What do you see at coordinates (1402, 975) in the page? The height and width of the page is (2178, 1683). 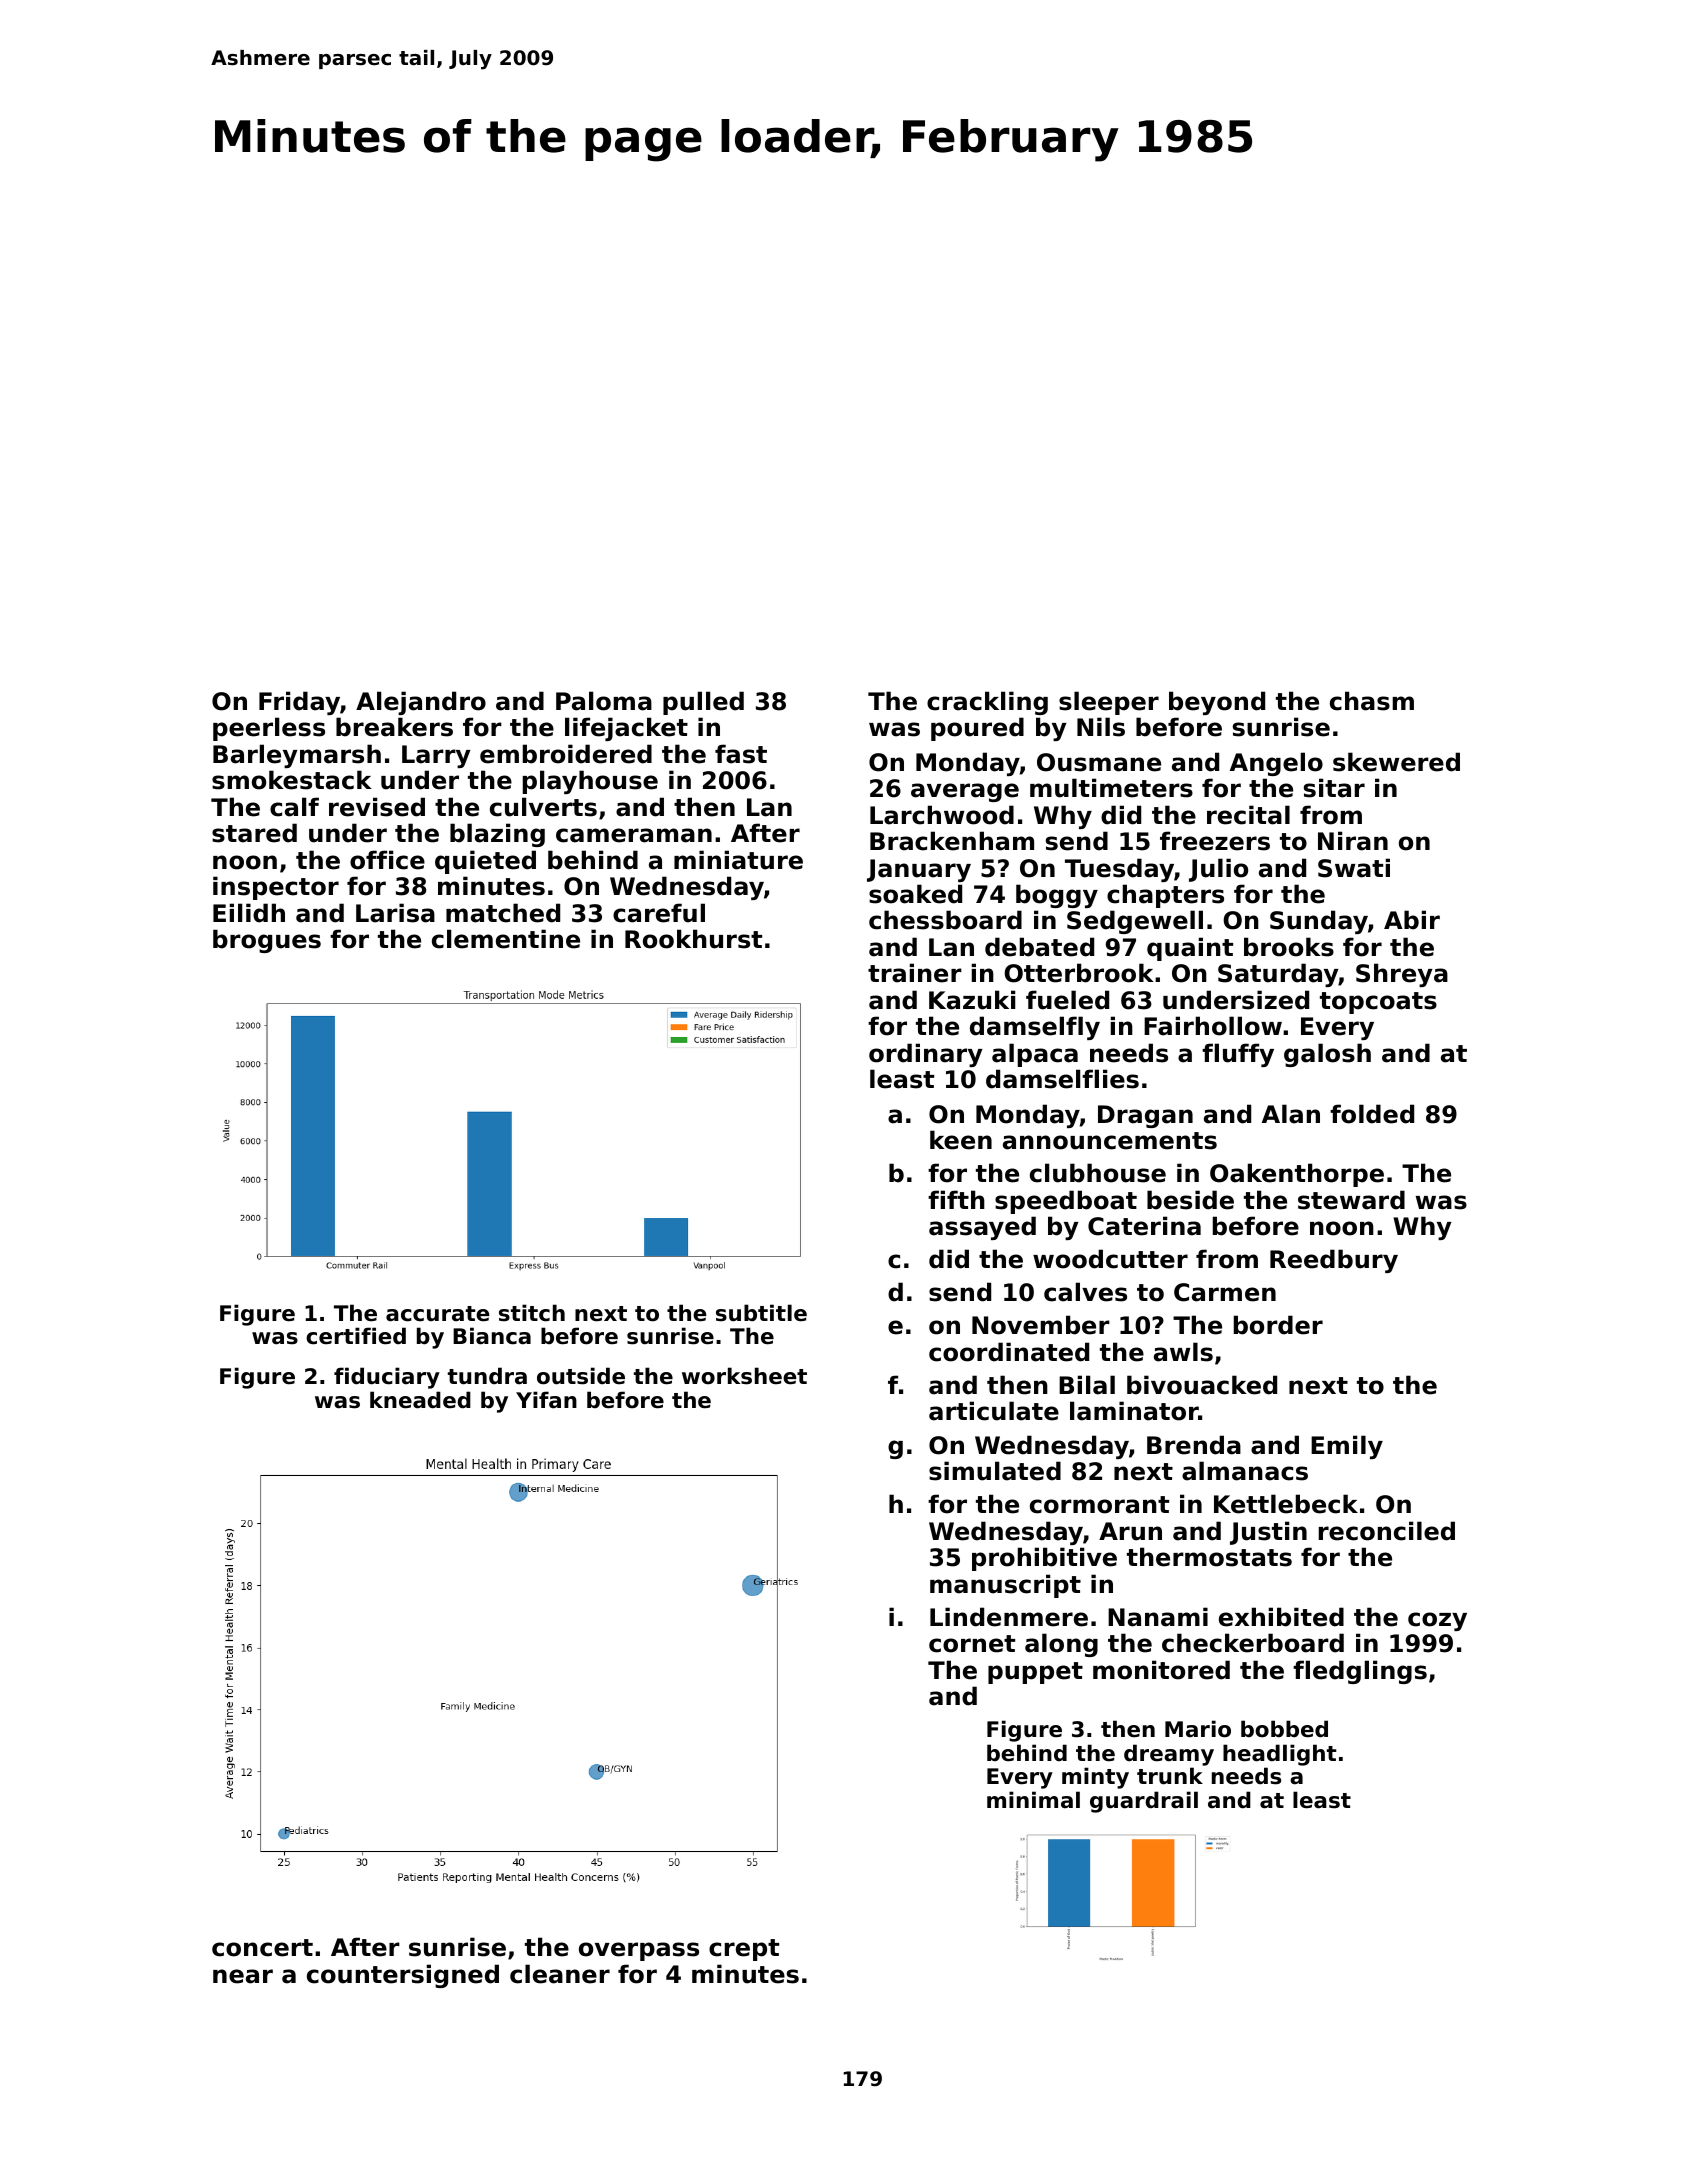 I see `Shreya` at bounding box center [1402, 975].
